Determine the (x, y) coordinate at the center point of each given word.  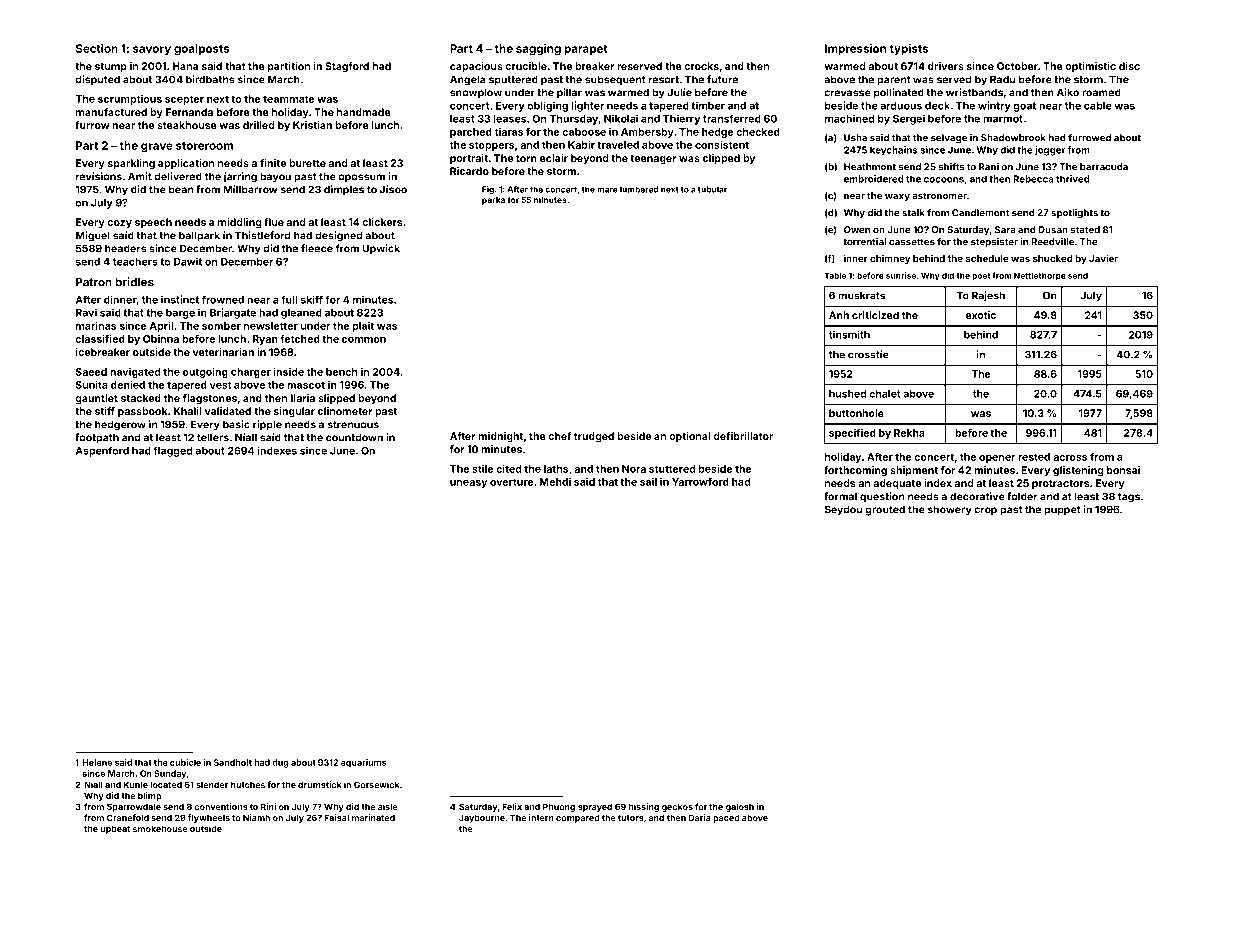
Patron (94, 282)
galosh (740, 807)
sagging (538, 49)
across (1070, 458)
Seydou (843, 510)
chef (559, 436)
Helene (97, 762)
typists (909, 49)
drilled (258, 125)
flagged (172, 451)
